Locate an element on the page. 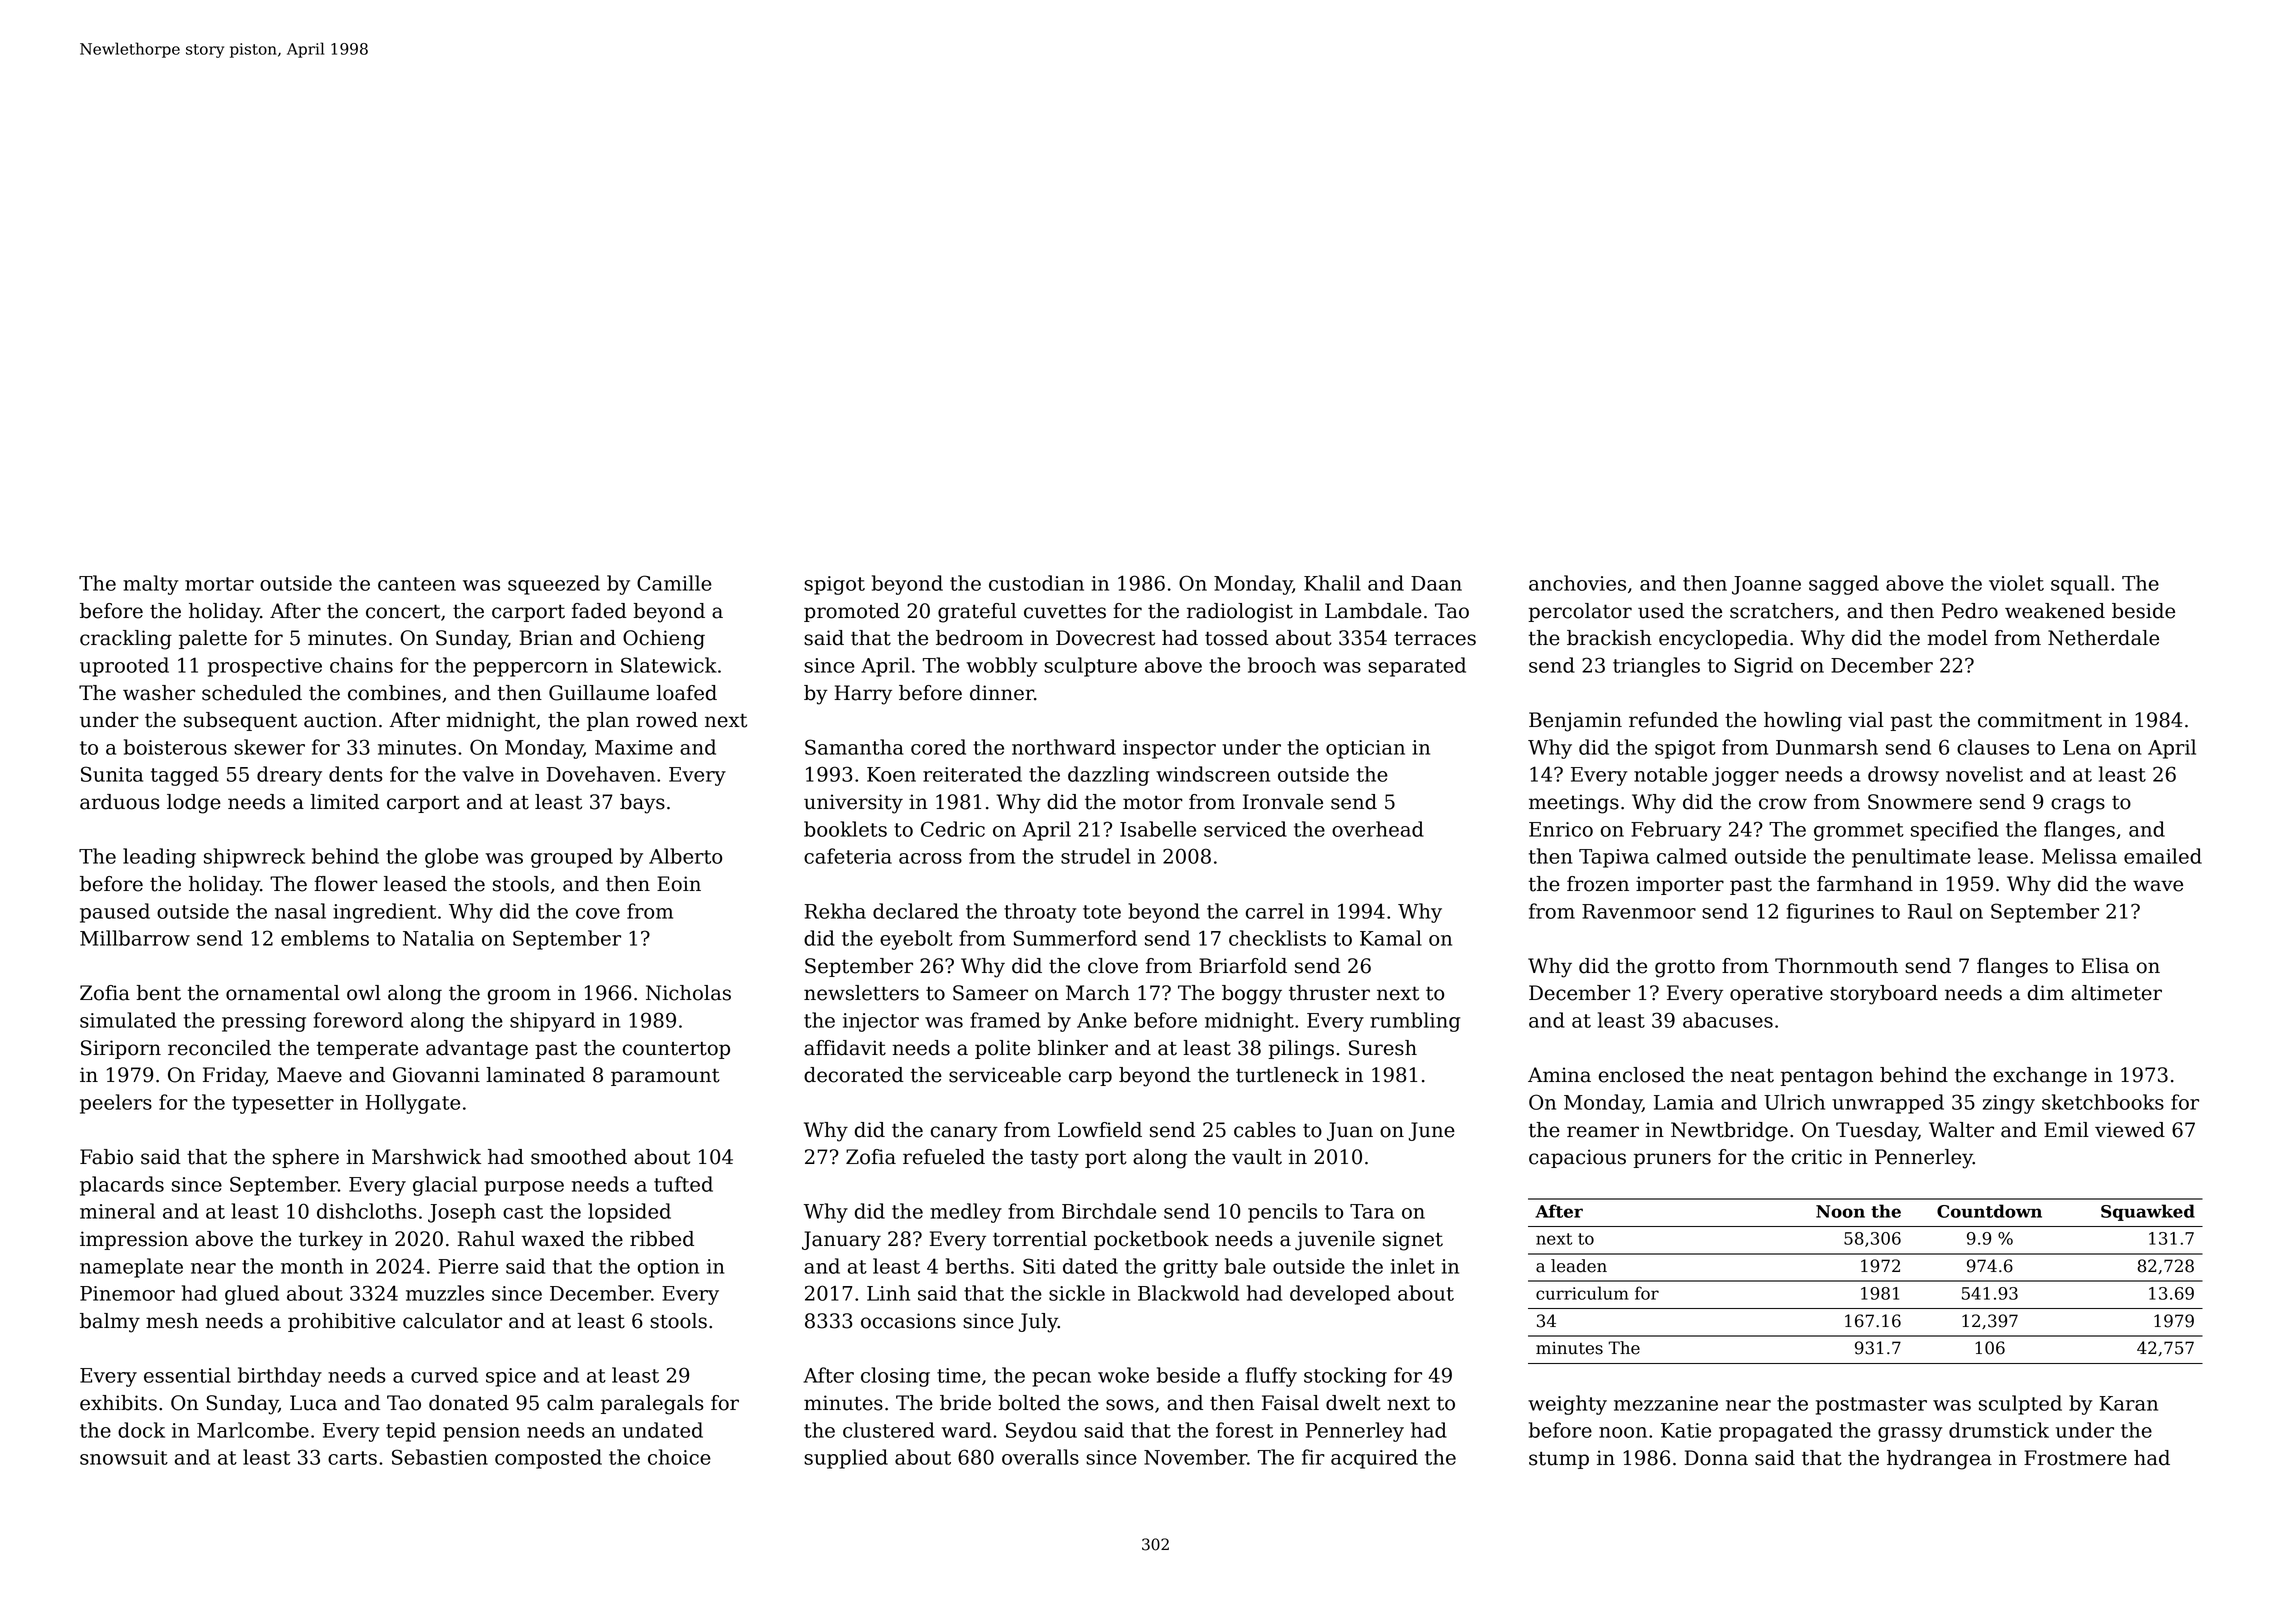  peelers is located at coordinates (116, 1104).
